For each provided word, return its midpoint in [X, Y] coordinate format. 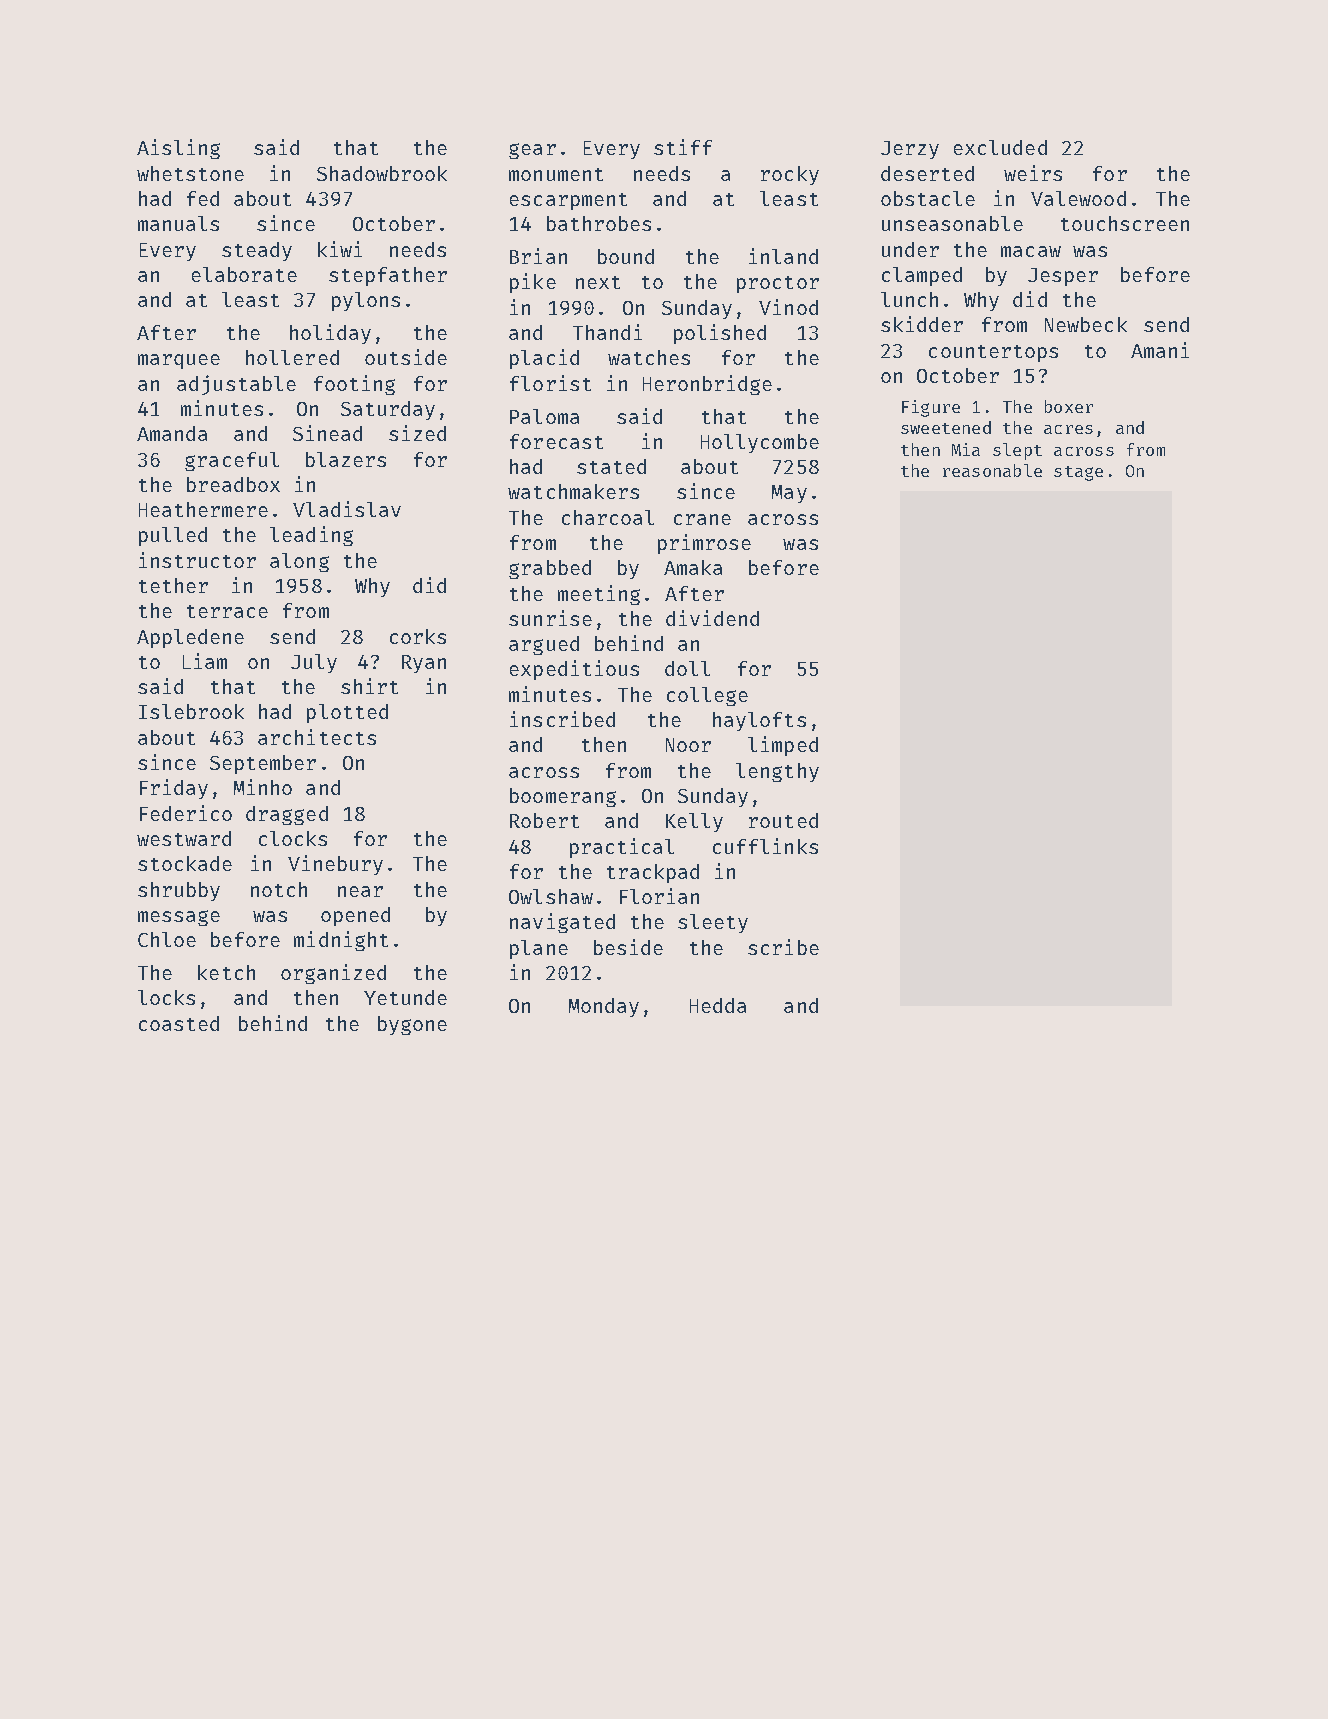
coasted [179, 1023]
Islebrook [191, 711]
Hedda [718, 1005]
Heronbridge [707, 385]
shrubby [179, 891]
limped [783, 746]
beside [628, 947]
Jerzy [910, 150]
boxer [1069, 406]
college [707, 696]
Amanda [172, 433]
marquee [179, 361]
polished [720, 334]
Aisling [178, 149]
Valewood [1078, 198]
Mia [966, 449]
